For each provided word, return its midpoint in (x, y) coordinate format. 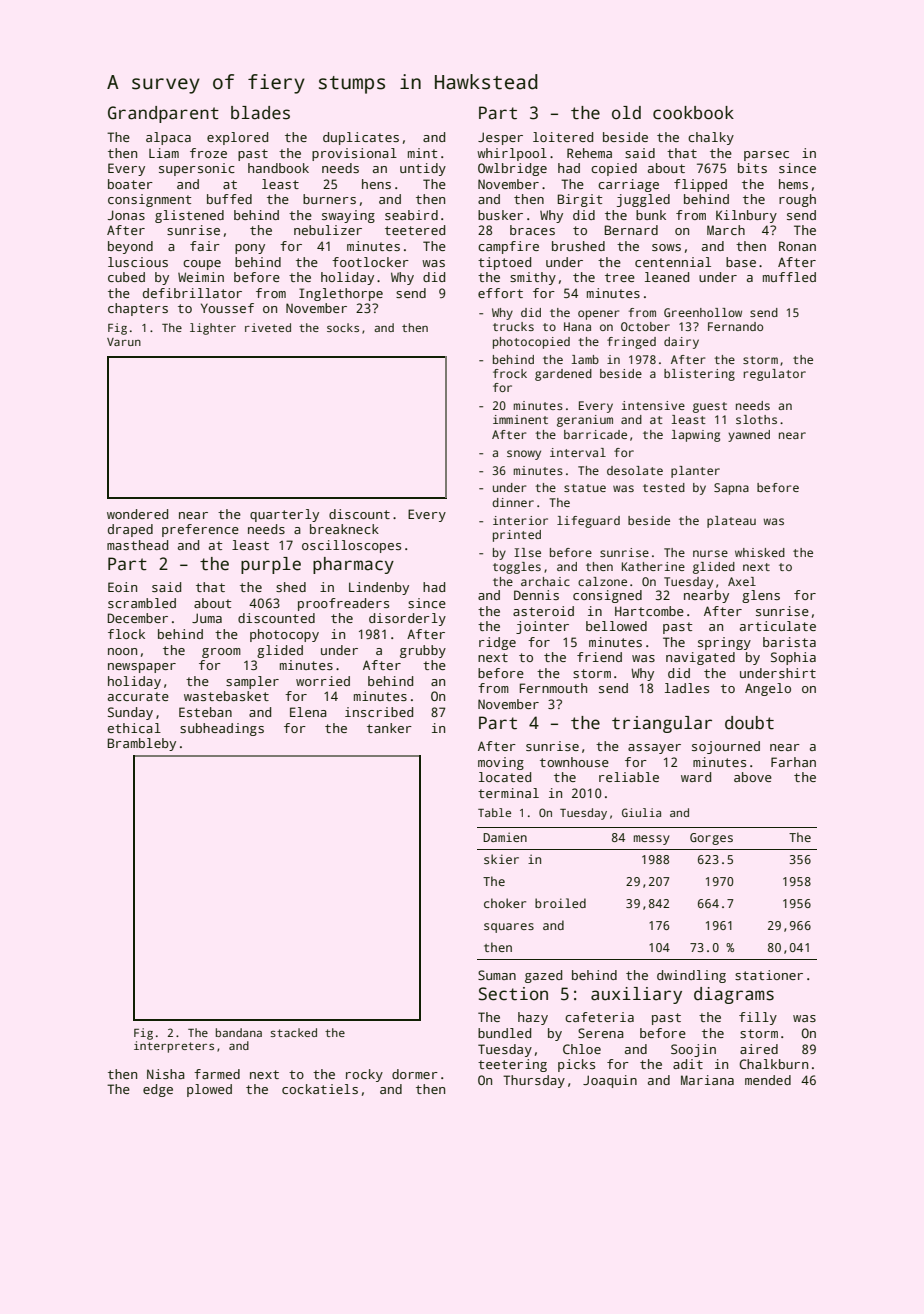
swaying (348, 216)
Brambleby (142, 744)
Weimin (201, 277)
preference (200, 530)
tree (620, 277)
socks (343, 327)
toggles (517, 568)
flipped (700, 185)
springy (724, 643)
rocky (364, 1075)
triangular (662, 724)
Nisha (166, 1074)
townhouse (574, 762)
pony (250, 249)
